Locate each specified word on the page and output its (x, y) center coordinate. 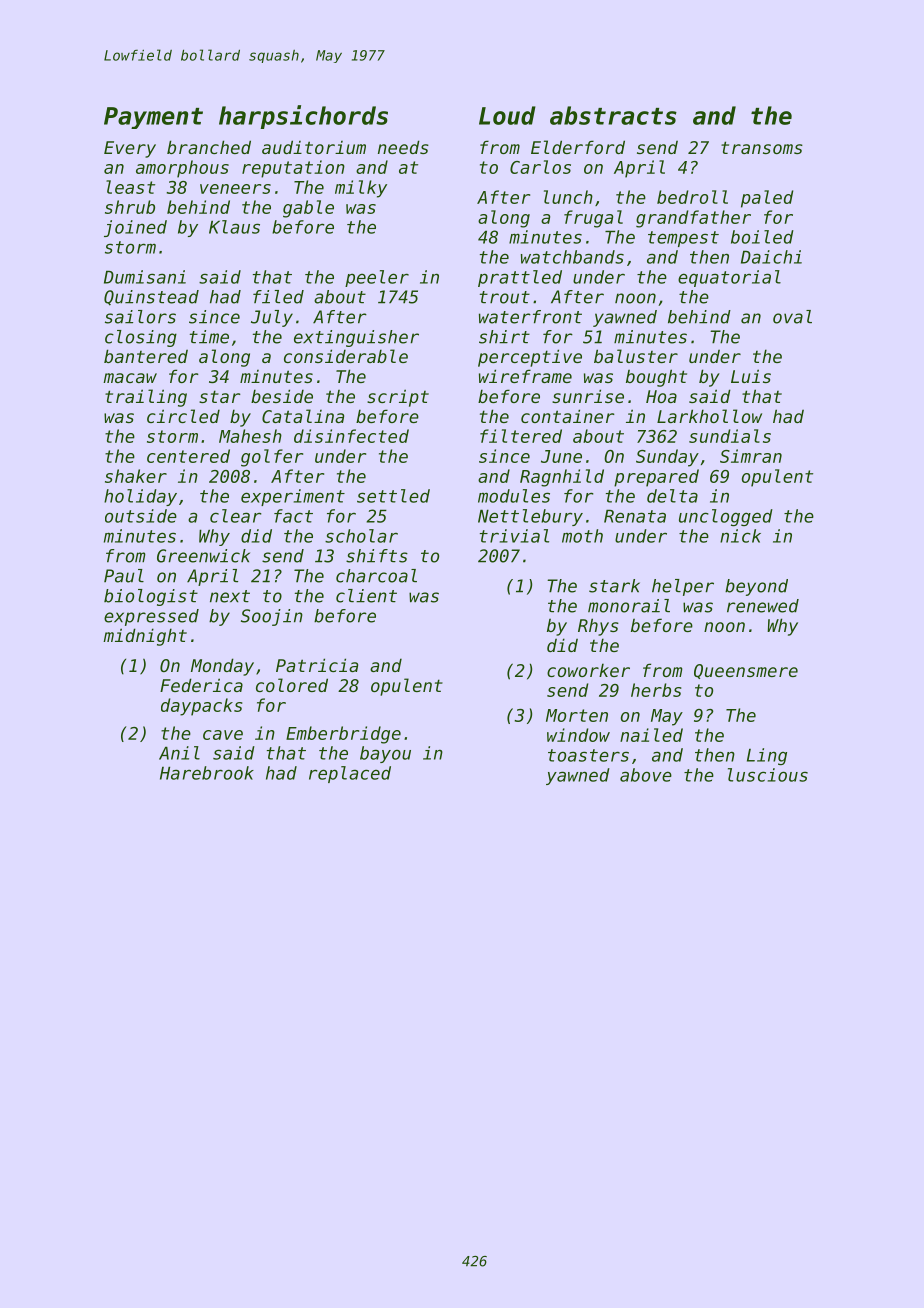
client (366, 596)
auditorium (314, 147)
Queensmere (746, 671)
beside (282, 396)
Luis (751, 376)
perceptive (530, 358)
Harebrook (207, 773)
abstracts (613, 115)
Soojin (272, 617)
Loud (507, 115)
